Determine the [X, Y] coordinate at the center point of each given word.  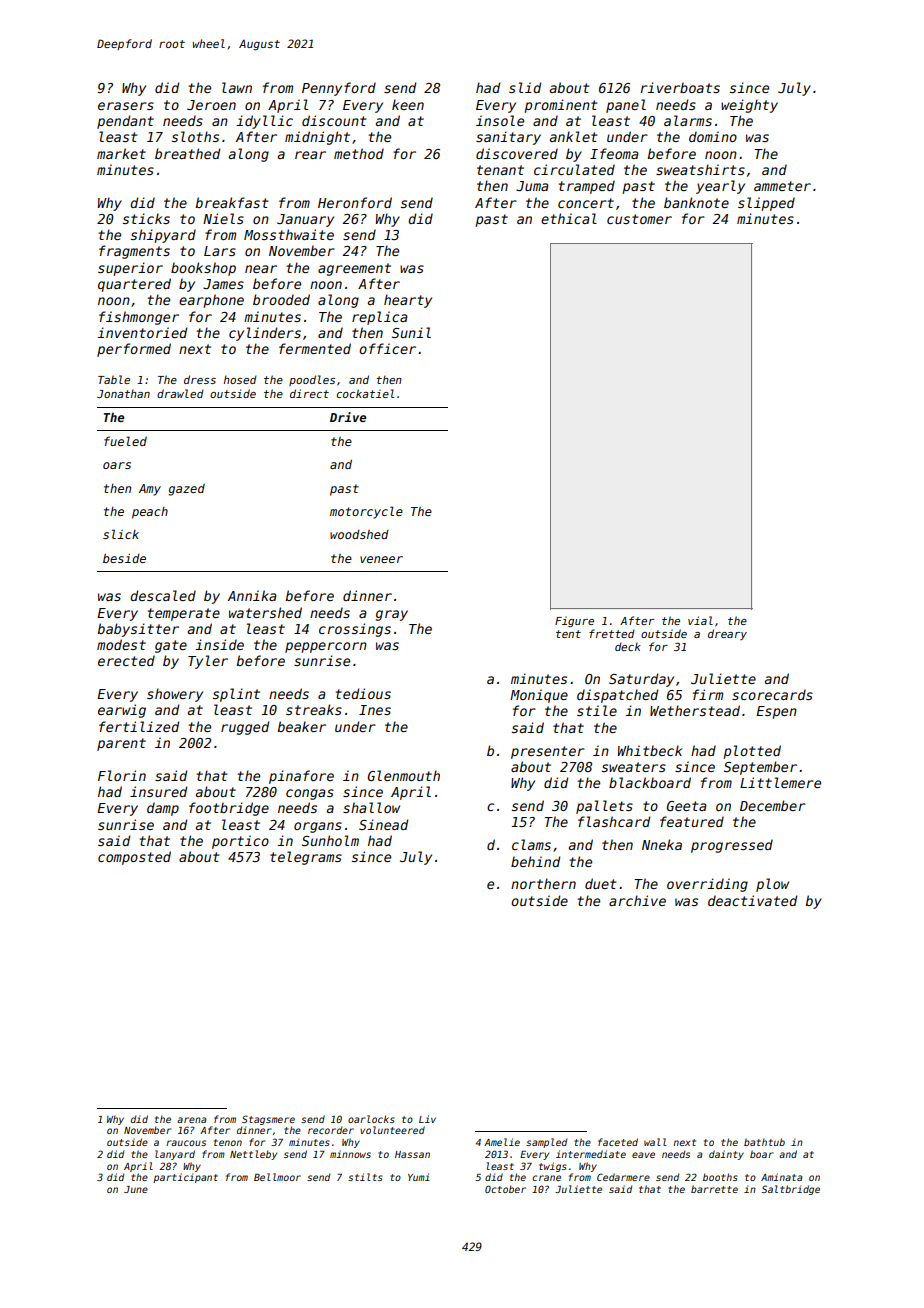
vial [700, 620]
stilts [365, 1177]
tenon [228, 1142]
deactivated [752, 900]
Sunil [411, 332]
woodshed [359, 534]
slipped [766, 204]
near [261, 269]
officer [387, 348]
